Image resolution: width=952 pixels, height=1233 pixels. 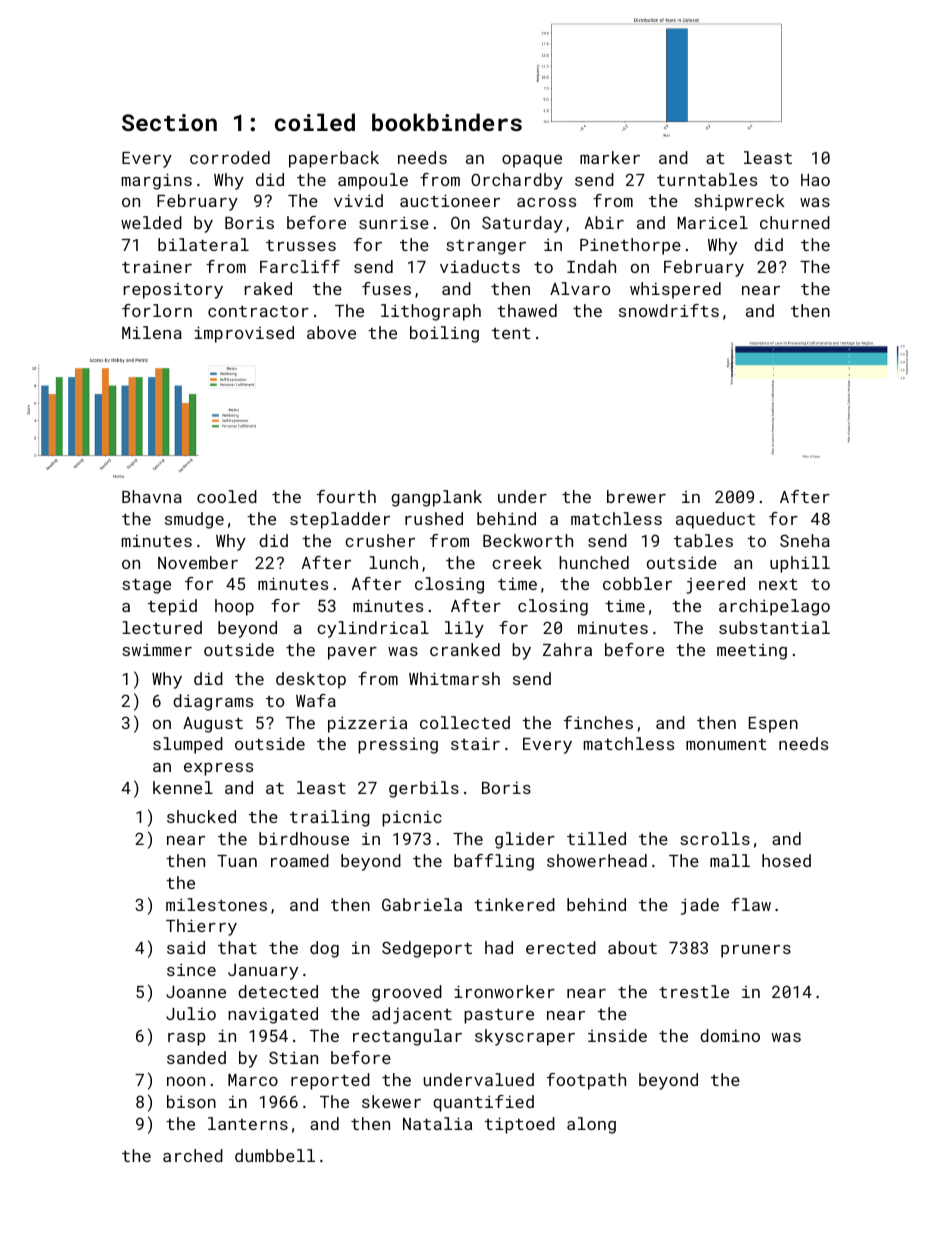 I want to click on whispered, so click(x=675, y=290).
